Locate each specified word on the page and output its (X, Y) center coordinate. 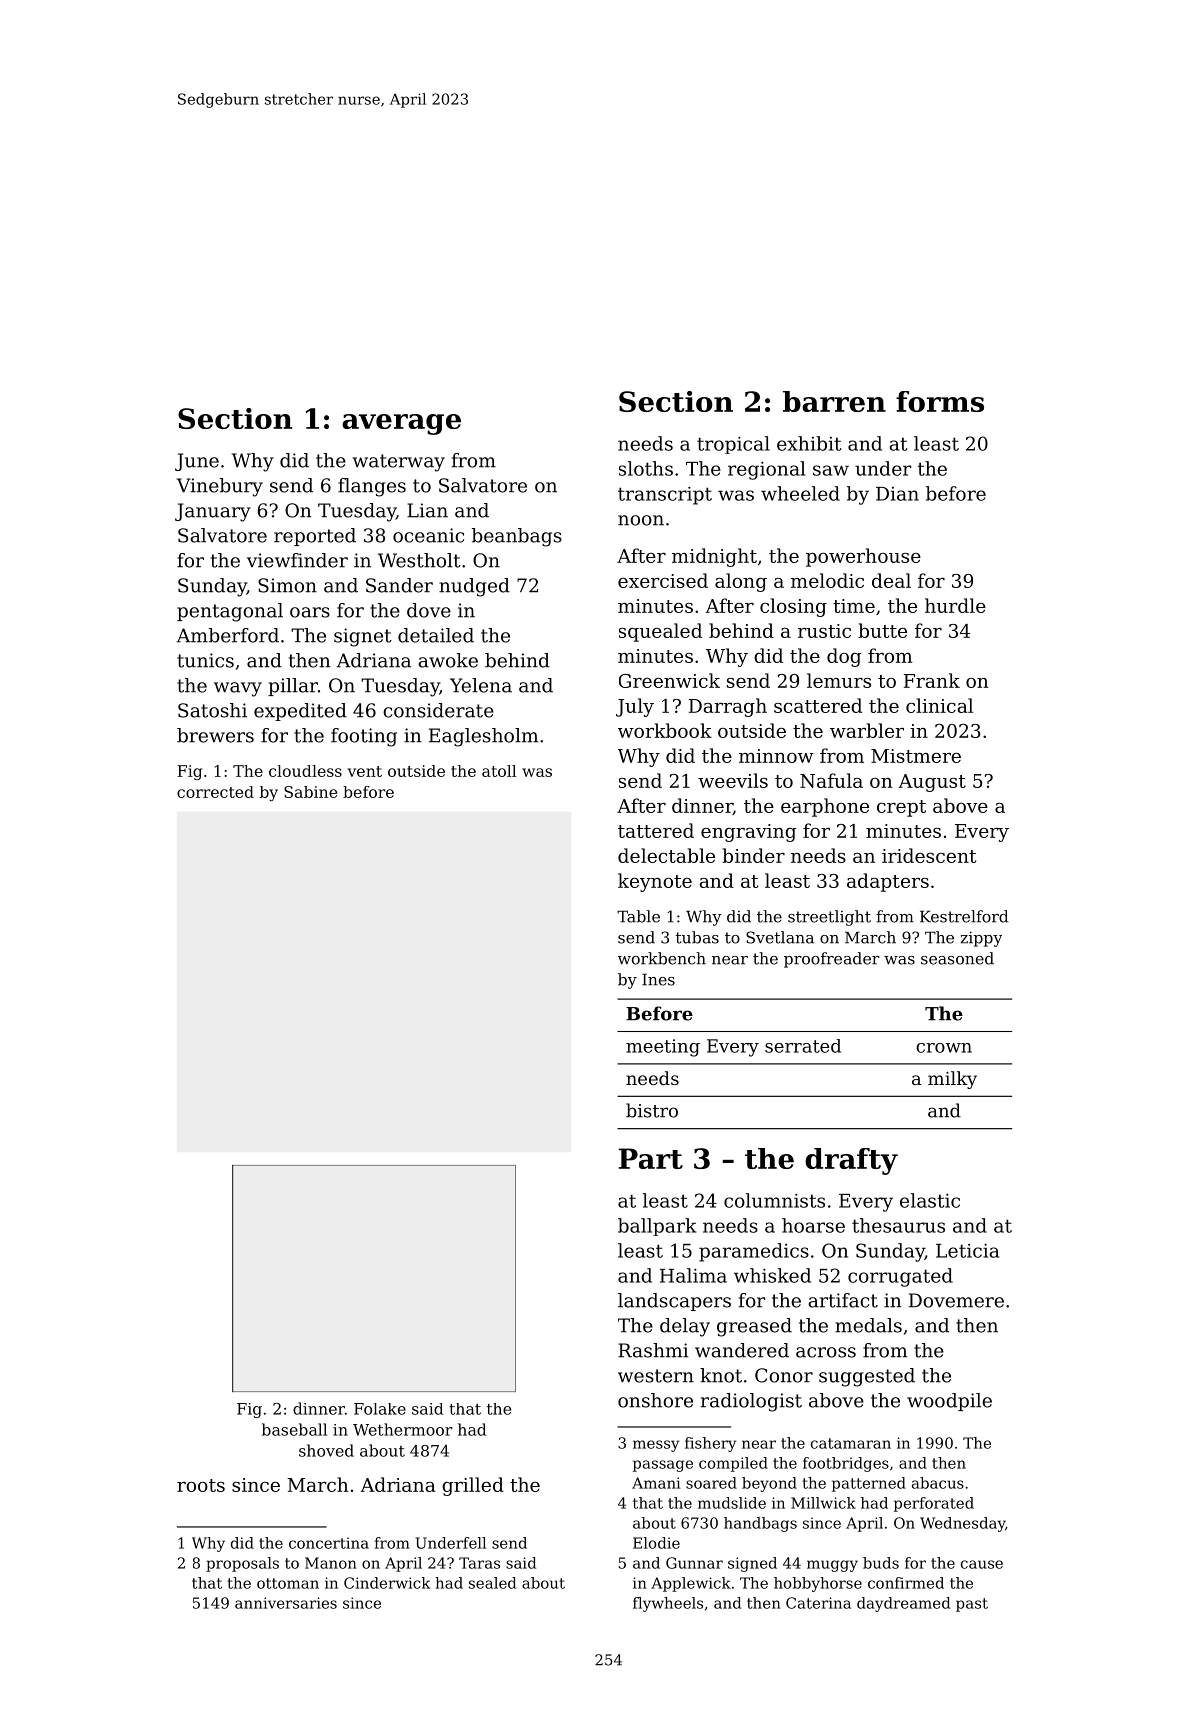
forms (940, 401)
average (401, 424)
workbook (665, 730)
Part (651, 1158)
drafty (851, 1161)
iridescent (929, 855)
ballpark (657, 1227)
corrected (215, 792)
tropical (733, 445)
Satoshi (212, 710)
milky (952, 1080)
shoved (326, 1450)
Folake (380, 1409)
